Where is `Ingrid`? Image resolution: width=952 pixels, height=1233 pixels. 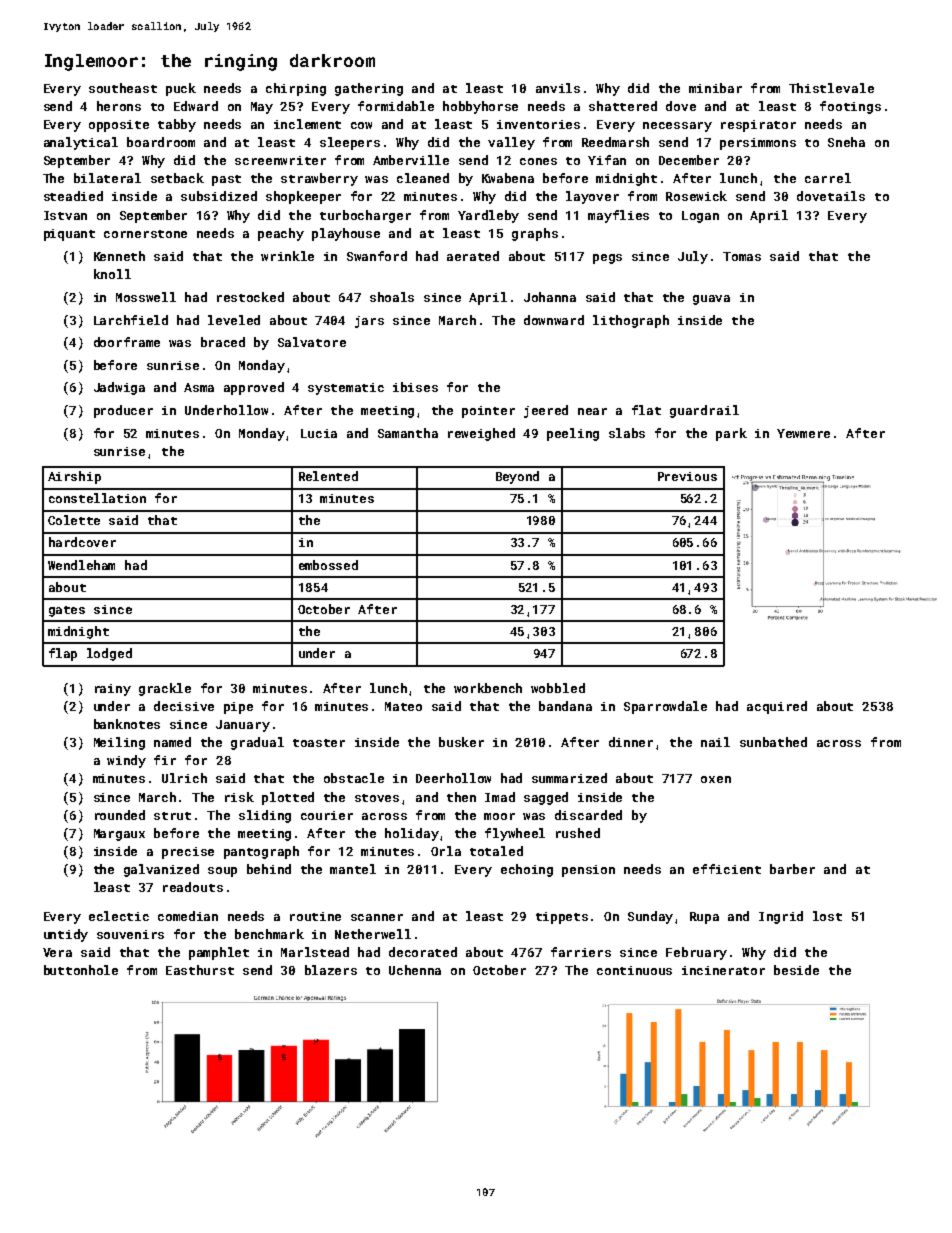
Ingrid is located at coordinates (781, 917).
